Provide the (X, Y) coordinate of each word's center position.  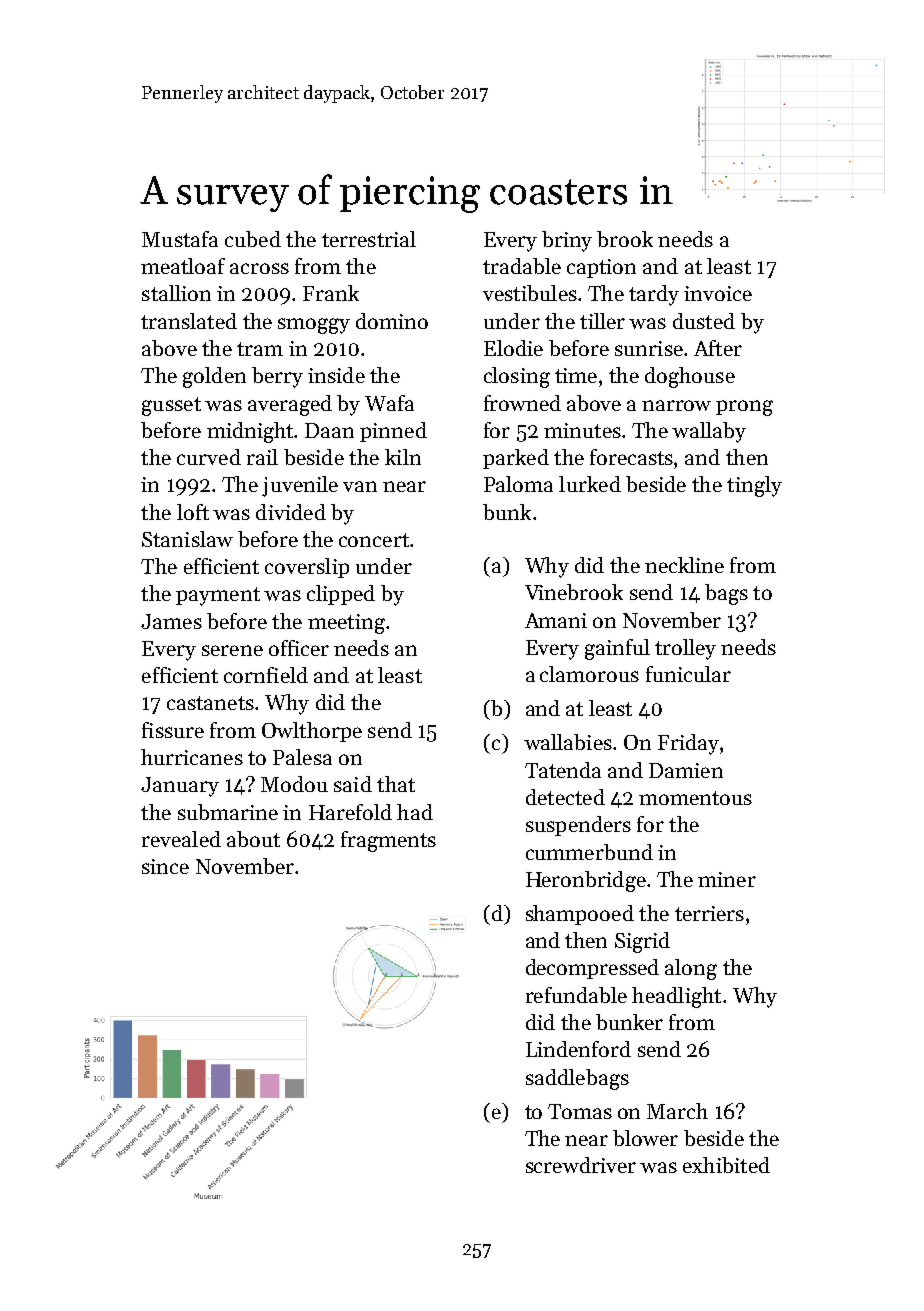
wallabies (568, 742)
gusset (171, 406)
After (718, 348)
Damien (686, 770)
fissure (173, 730)
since (165, 866)
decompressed (592, 969)
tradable (522, 266)
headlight (676, 997)
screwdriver (581, 1165)
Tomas (580, 1111)
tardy (654, 295)
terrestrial (369, 239)
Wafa (389, 403)
